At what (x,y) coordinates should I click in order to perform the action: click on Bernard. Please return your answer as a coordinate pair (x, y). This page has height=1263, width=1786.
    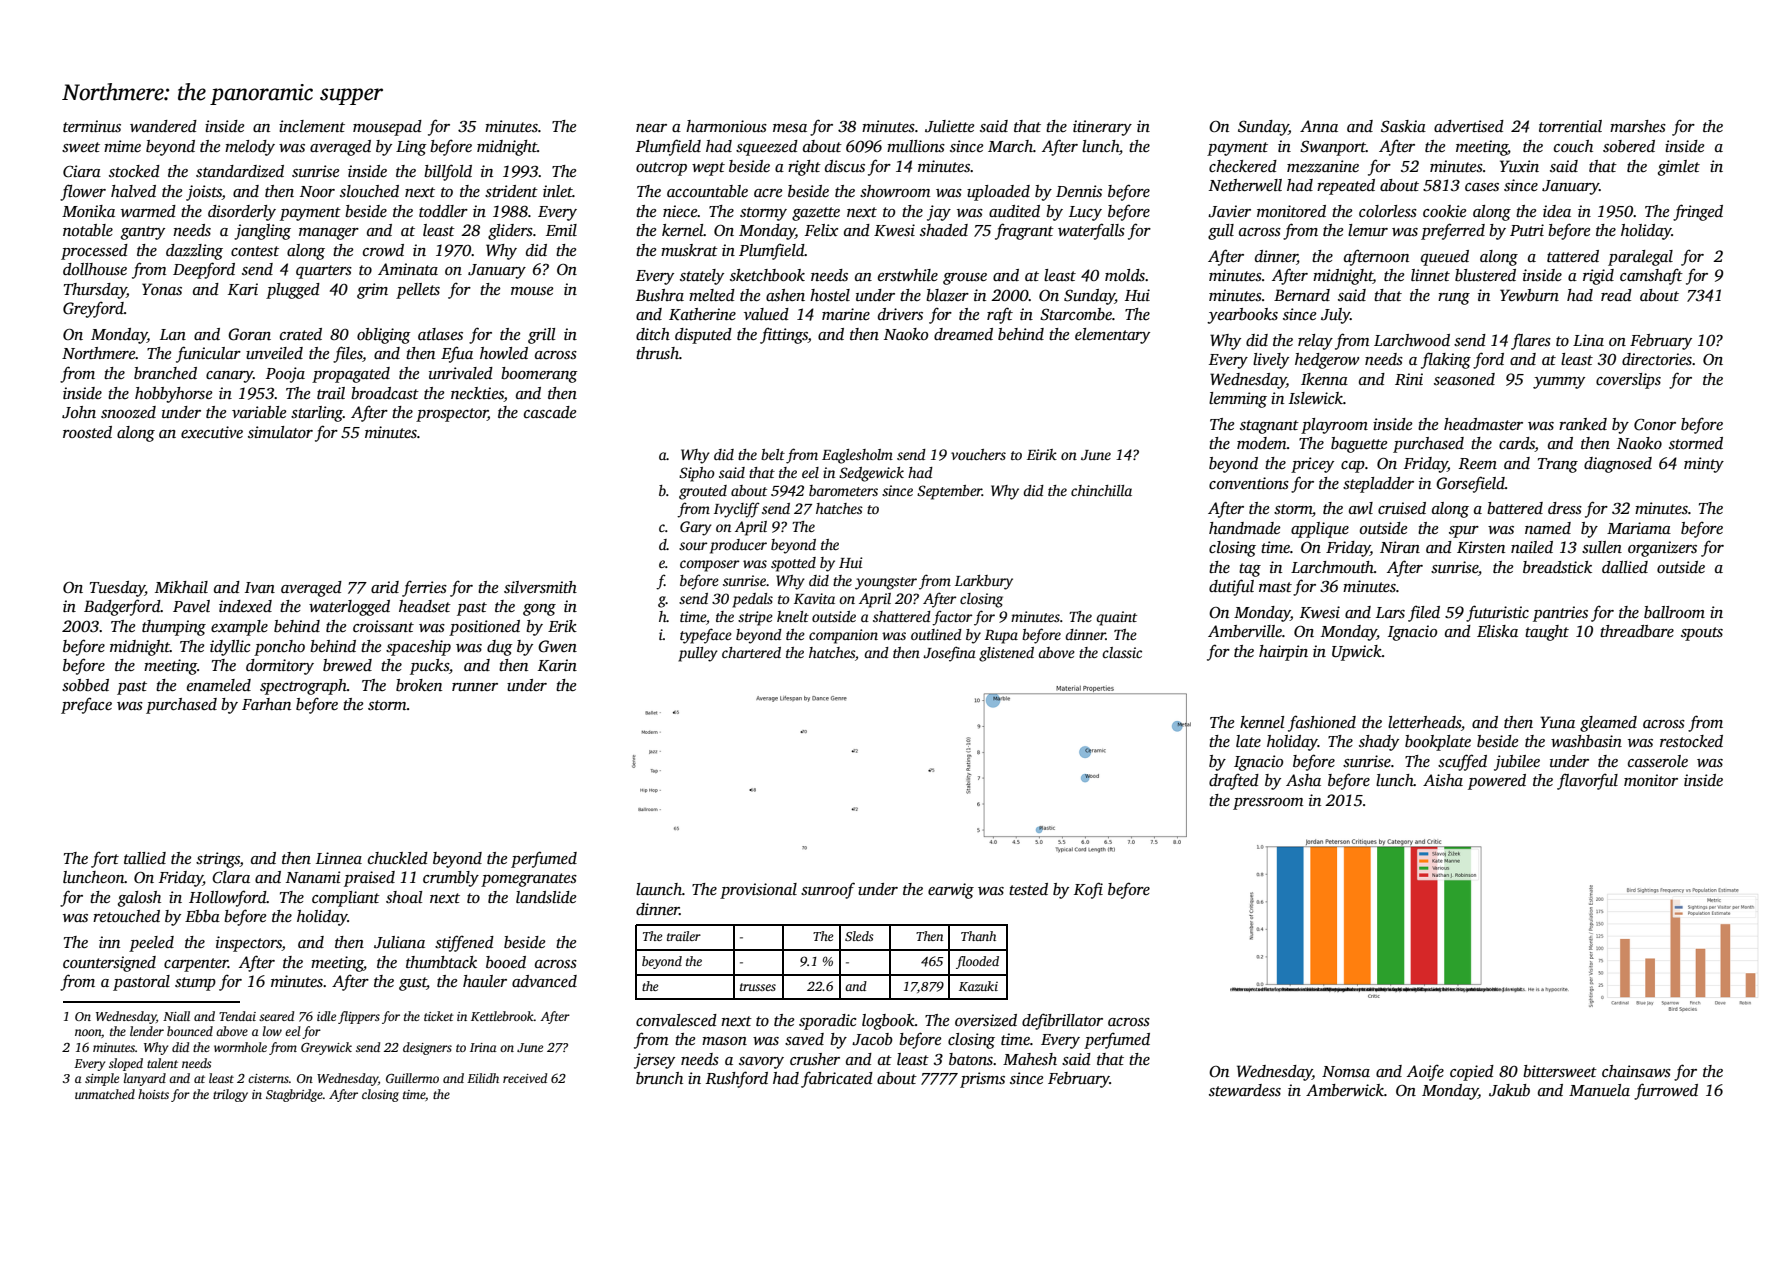
    Looking at the image, I should click on (1302, 295).
